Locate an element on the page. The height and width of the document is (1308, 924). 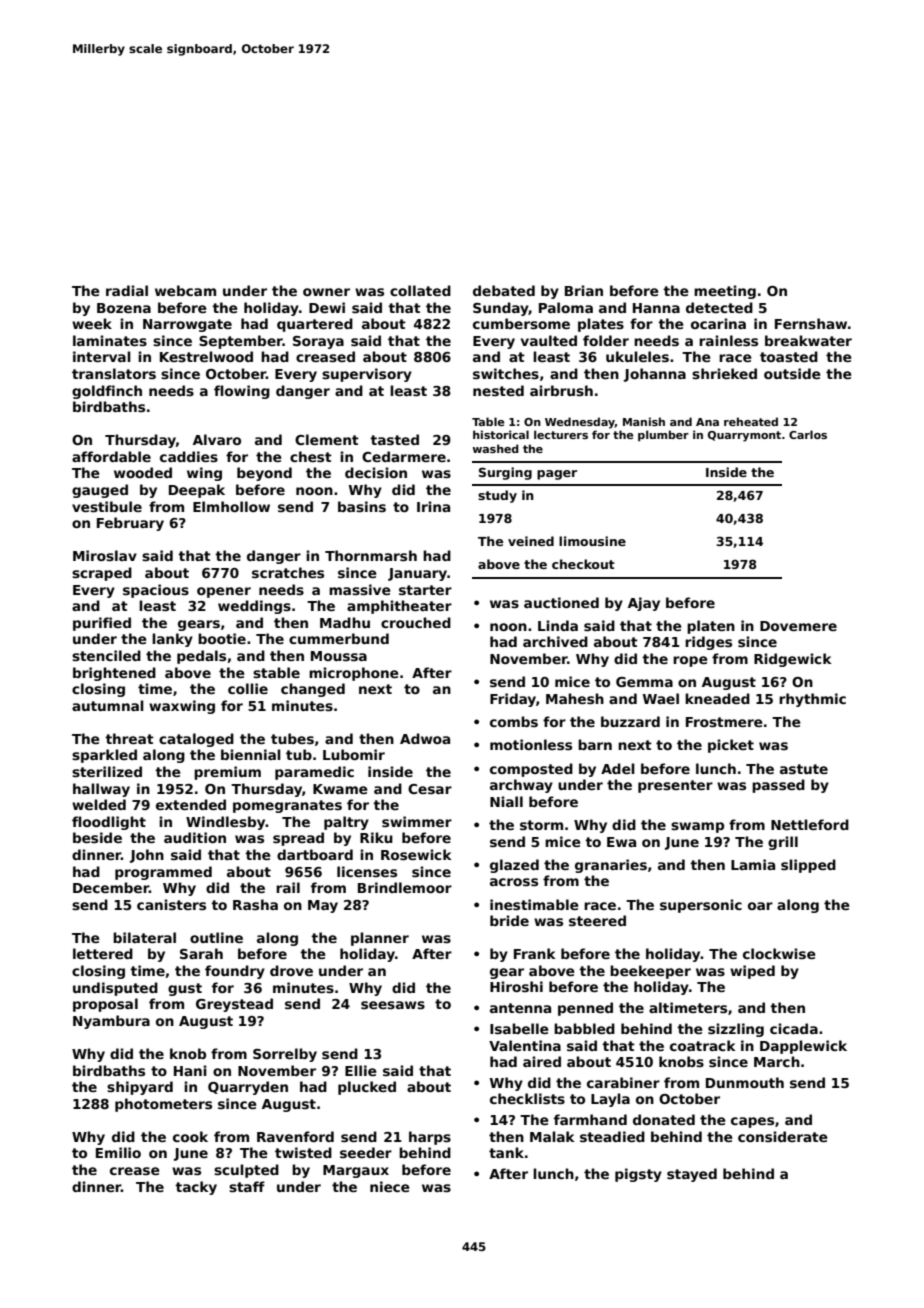
pedals is located at coordinates (201, 657).
